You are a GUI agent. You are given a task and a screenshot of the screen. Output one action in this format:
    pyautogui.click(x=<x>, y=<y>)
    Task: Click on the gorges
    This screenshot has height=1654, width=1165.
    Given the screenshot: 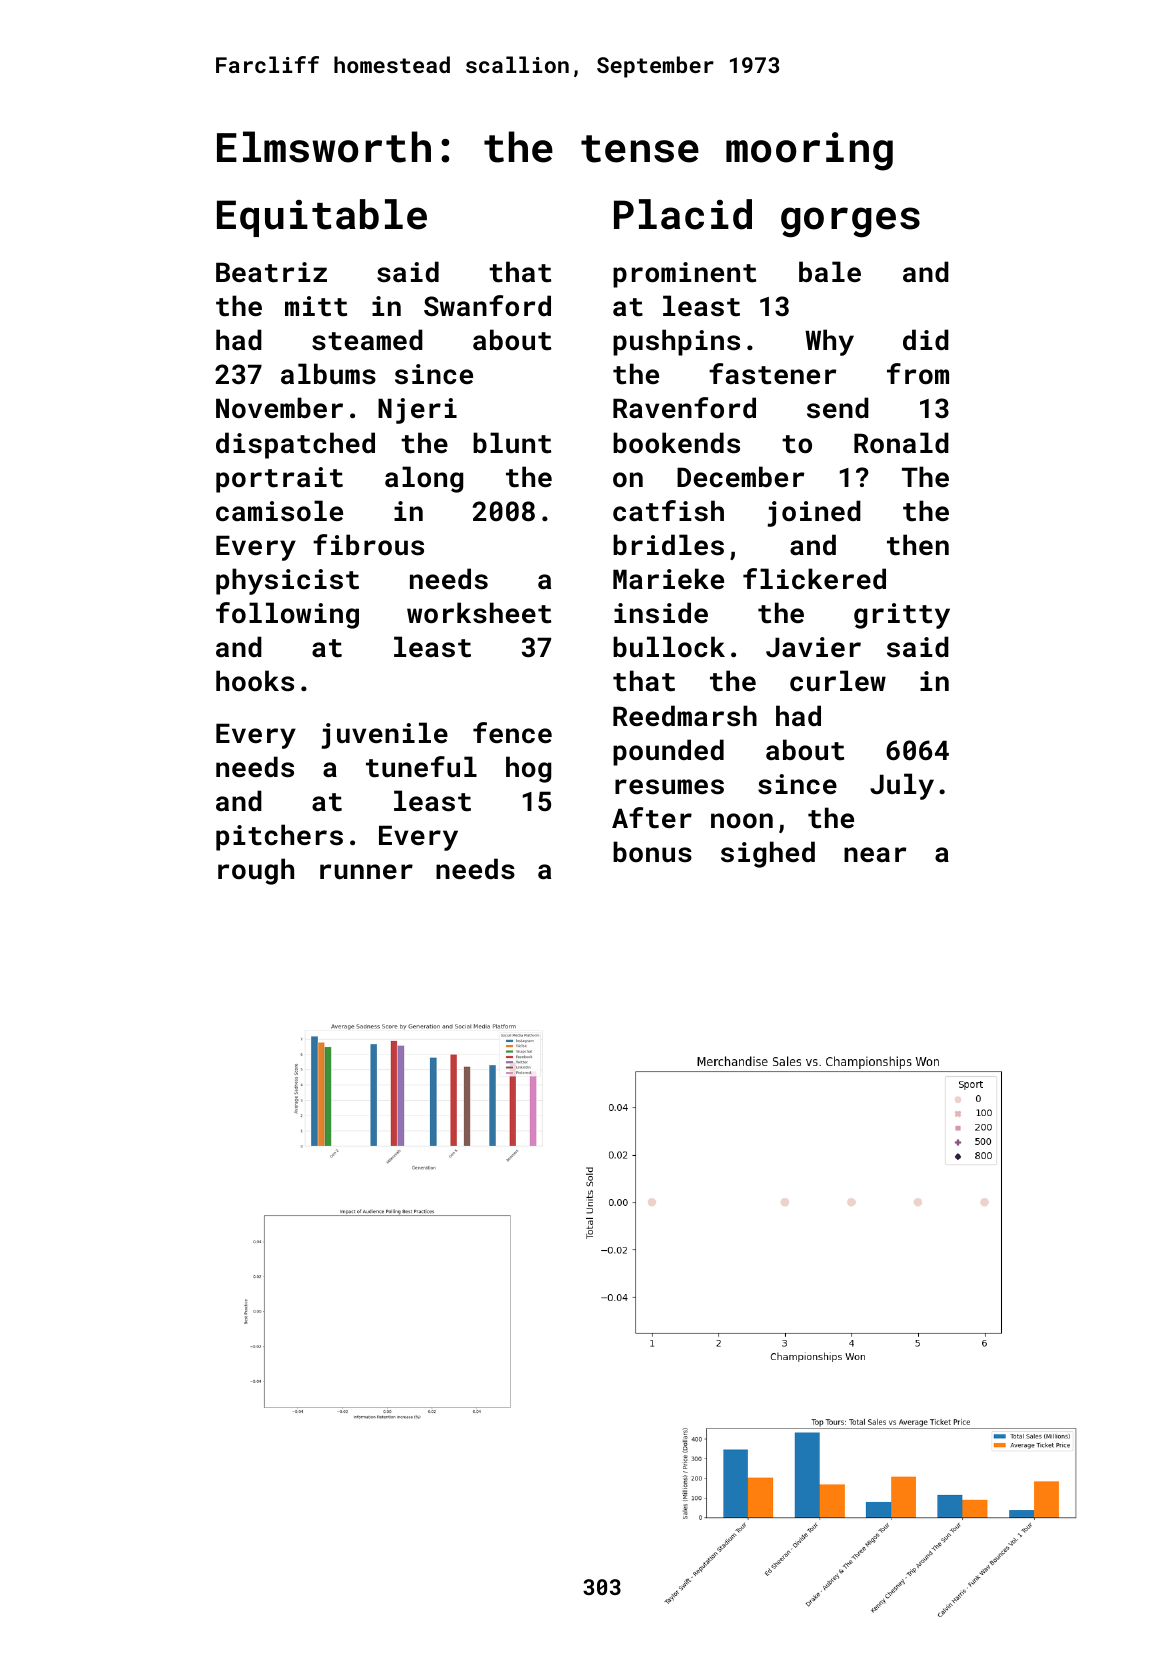 What is the action you would take?
    pyautogui.click(x=850, y=222)
